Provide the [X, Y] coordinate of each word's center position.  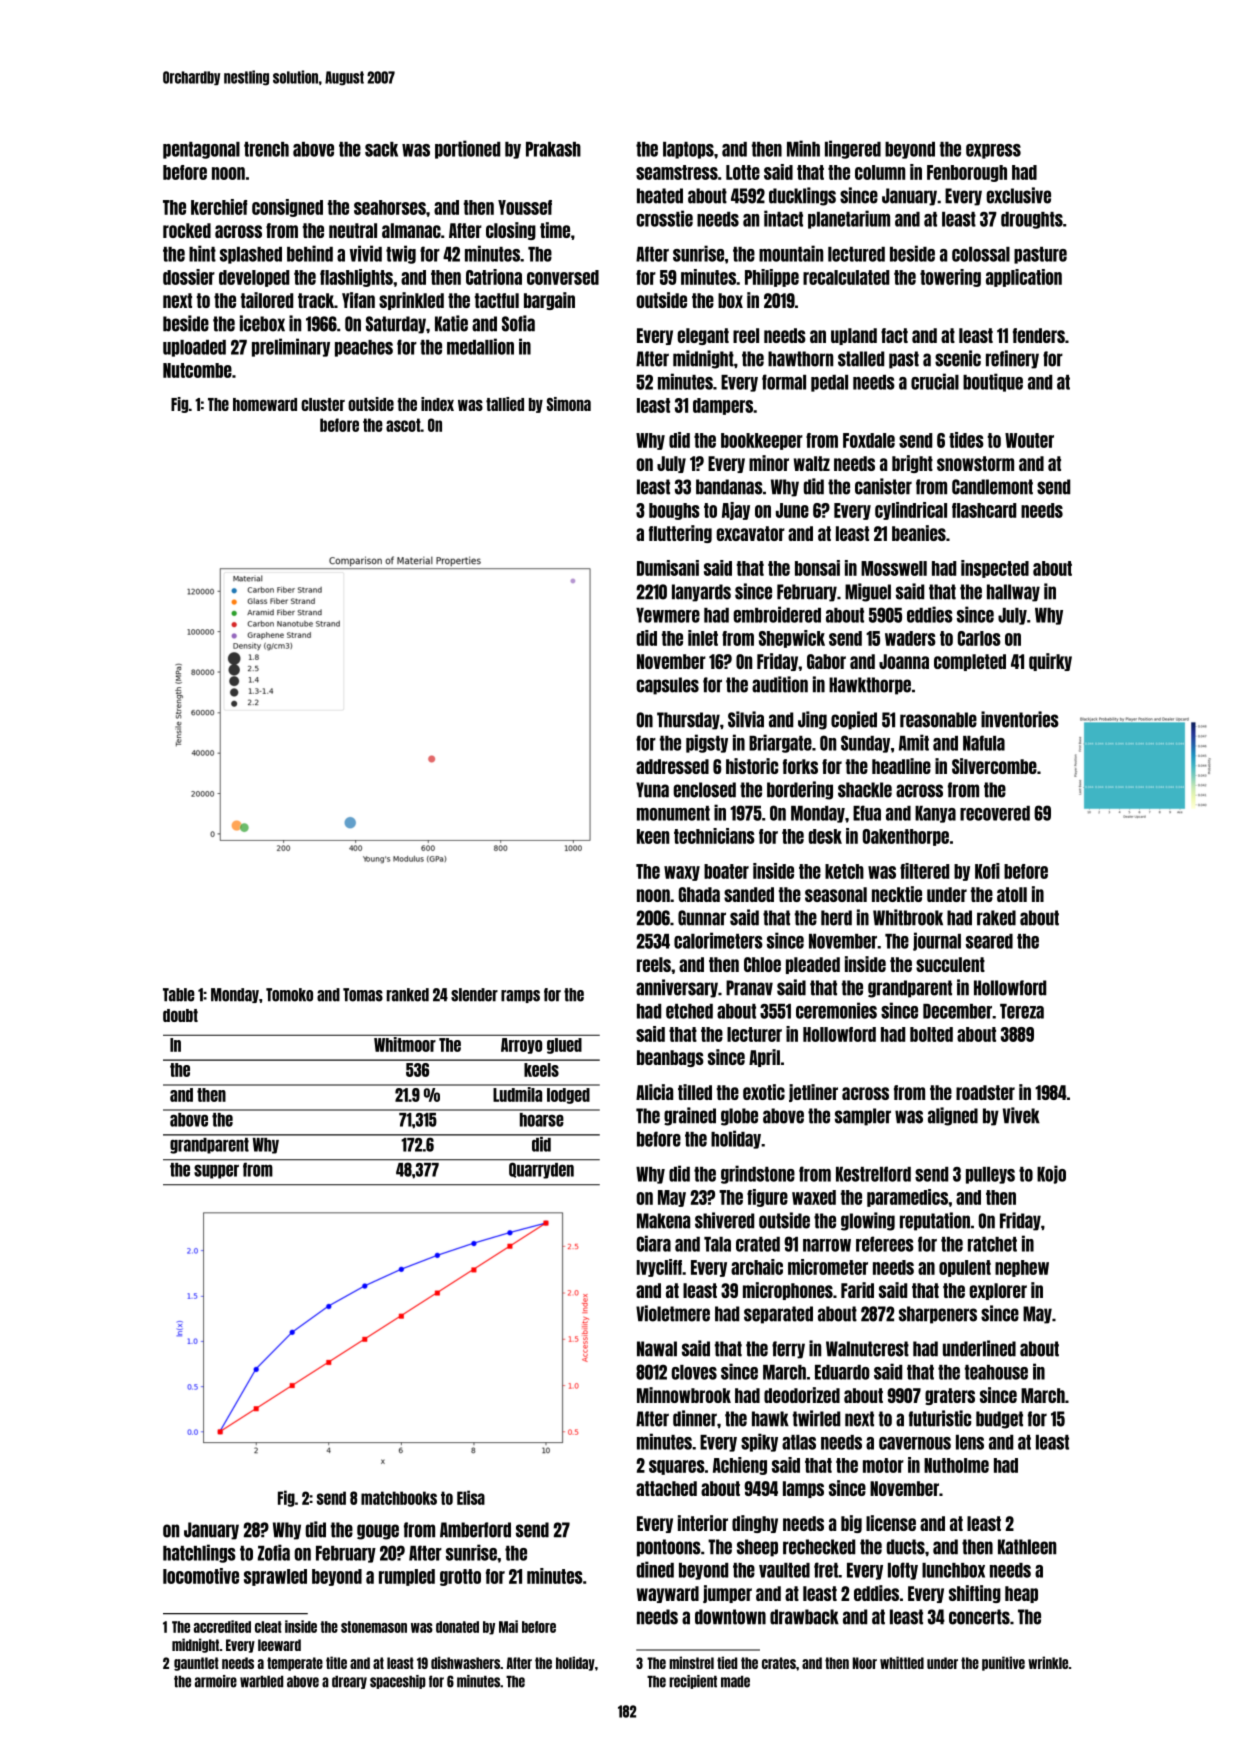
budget [999, 1420]
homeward [265, 404]
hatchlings [199, 1553]
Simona [569, 404]
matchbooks [399, 1498]
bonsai [817, 568]
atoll [1012, 894]
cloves [694, 1372]
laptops [688, 150]
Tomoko [289, 995]
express [993, 151]
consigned [287, 208]
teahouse [996, 1372]
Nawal [657, 1349]
